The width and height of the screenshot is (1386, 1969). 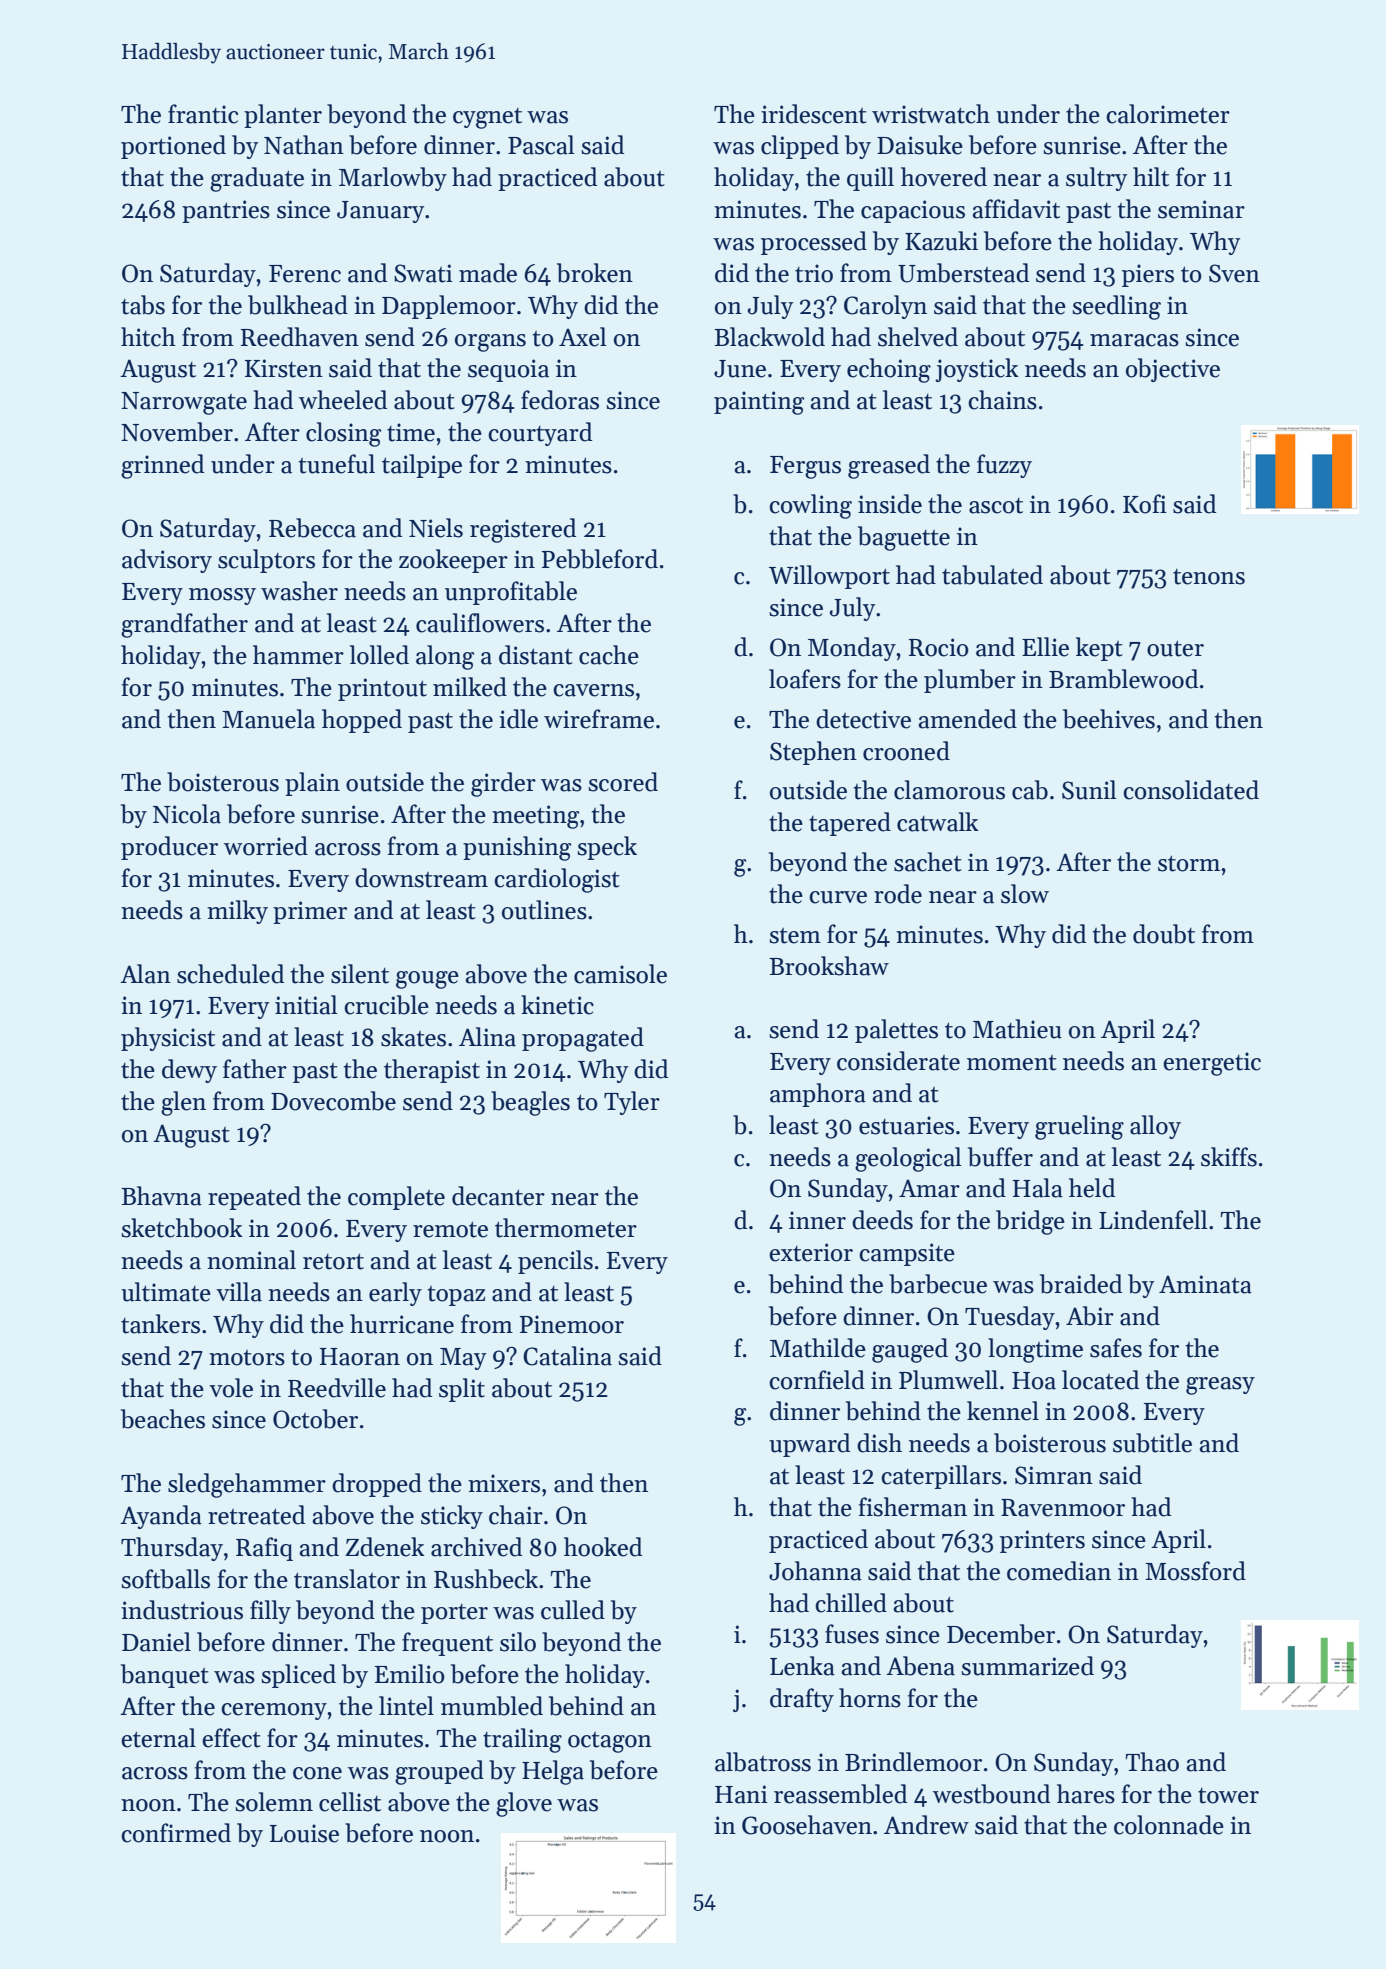 What do you see at coordinates (610, 1742) in the screenshot?
I see `octagon` at bounding box center [610, 1742].
